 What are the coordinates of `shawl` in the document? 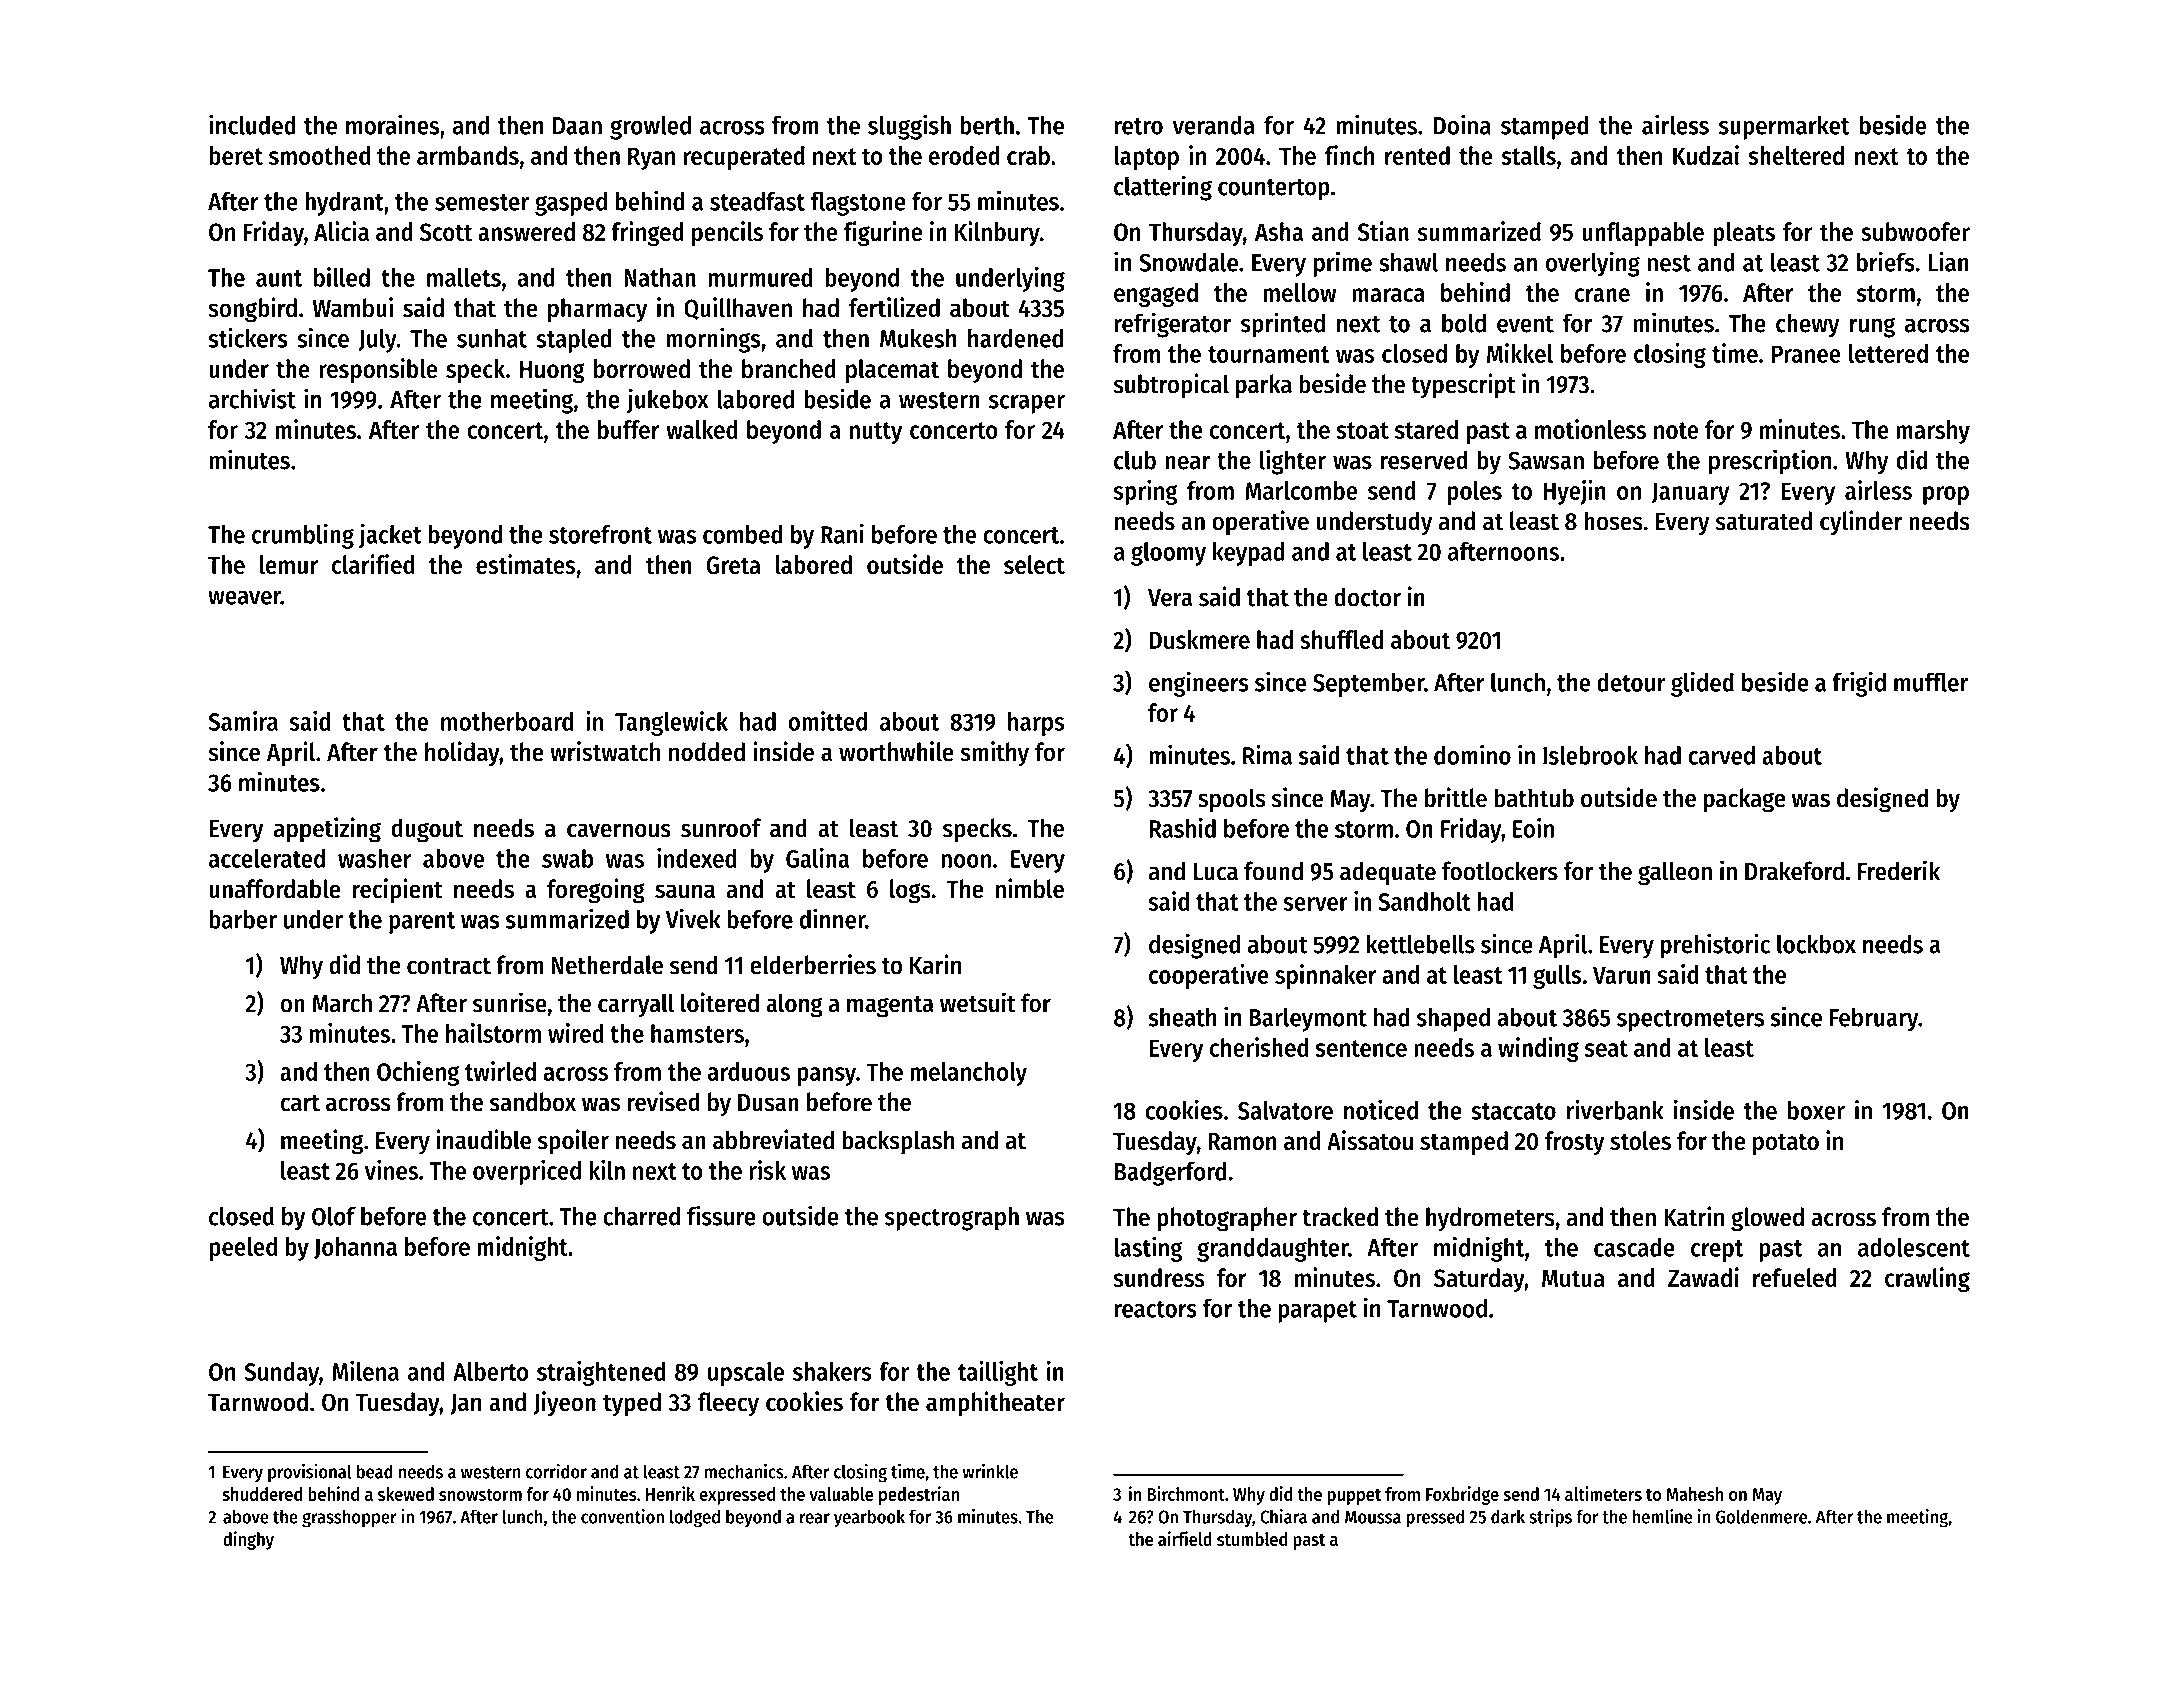 It's located at (1408, 262).
